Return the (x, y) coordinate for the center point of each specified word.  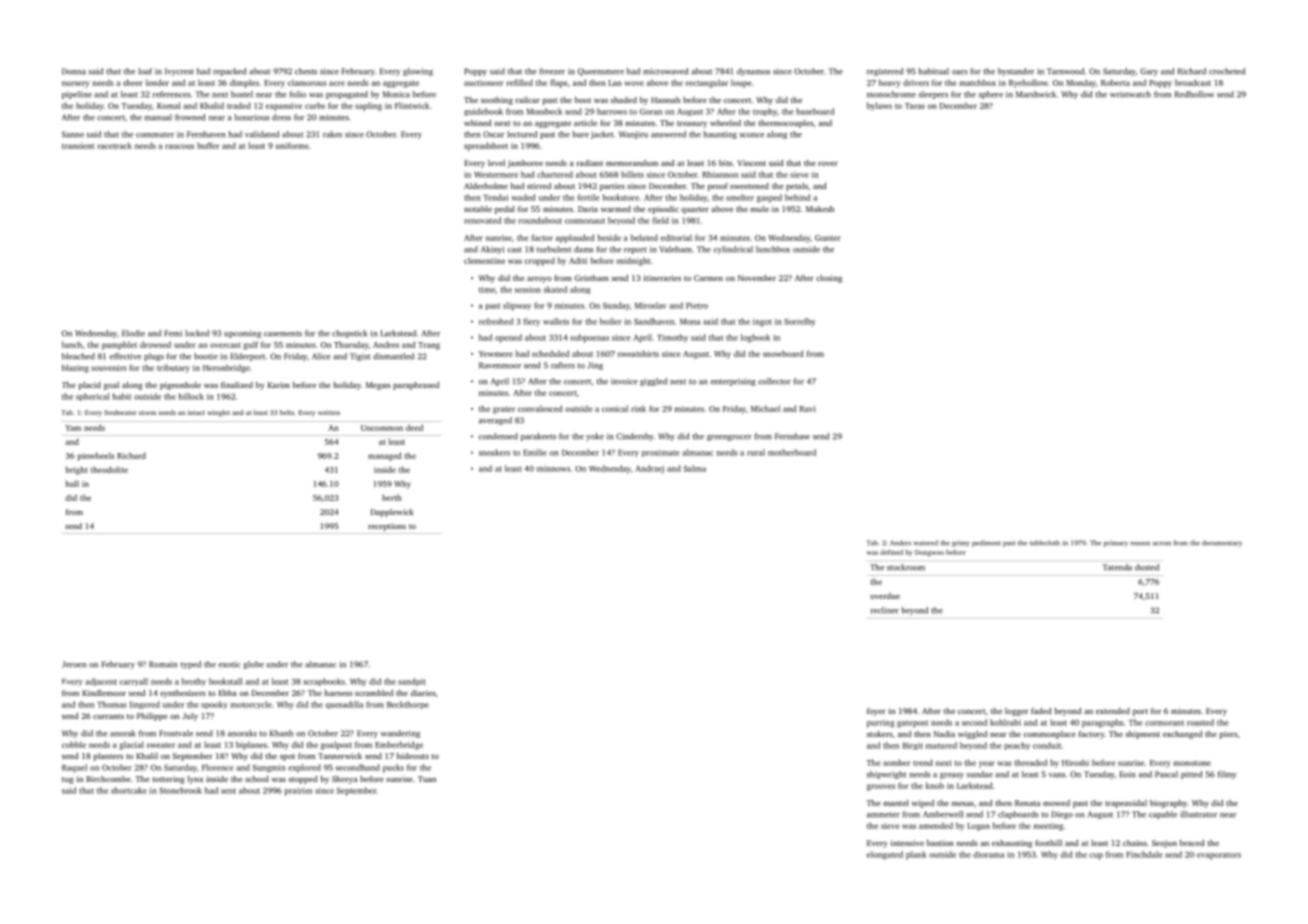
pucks (393, 768)
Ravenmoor (500, 365)
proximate (661, 453)
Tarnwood (1065, 71)
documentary (1222, 543)
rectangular (707, 83)
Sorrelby (800, 322)
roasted (1200, 722)
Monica (396, 94)
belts (287, 412)
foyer (876, 712)
